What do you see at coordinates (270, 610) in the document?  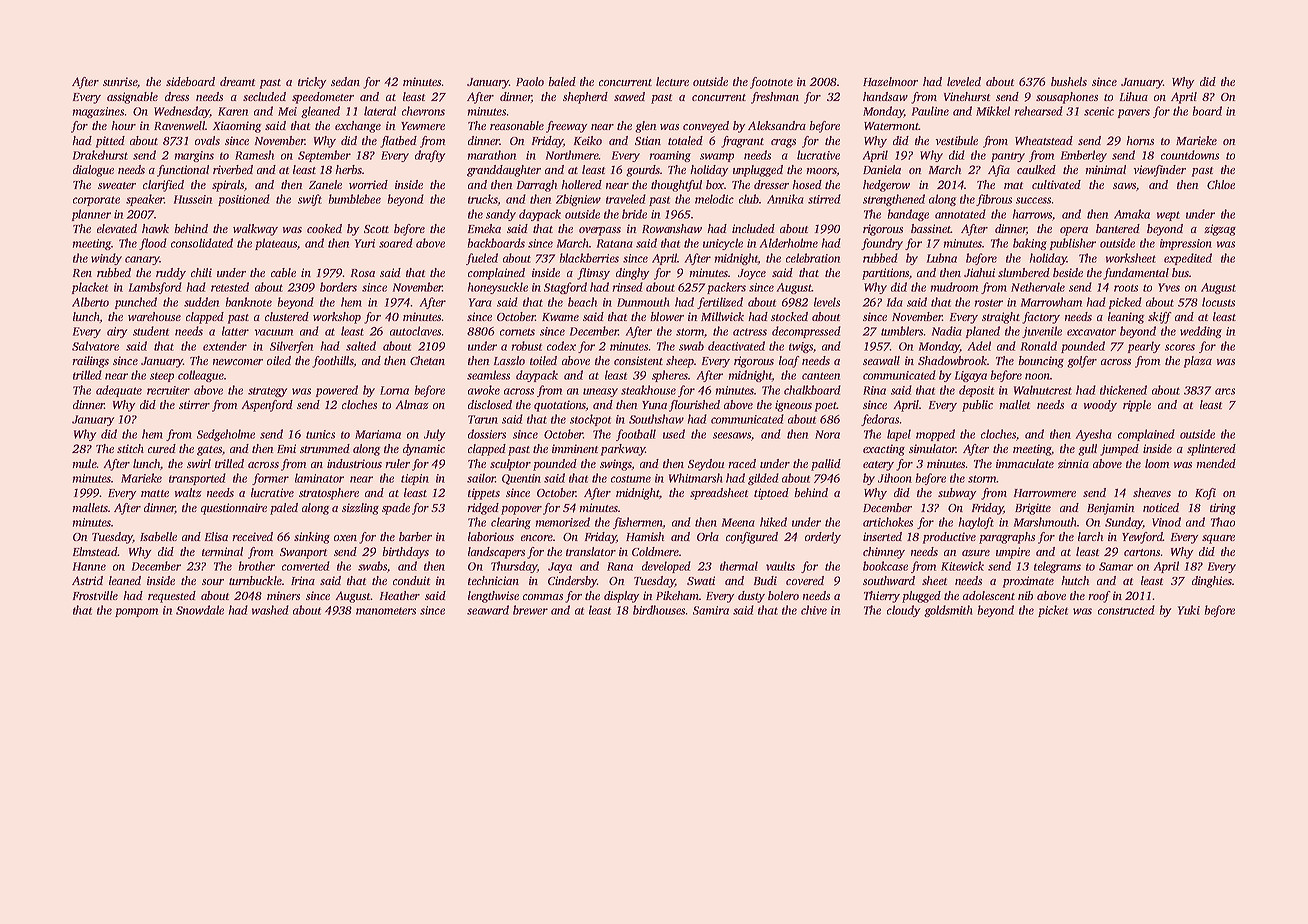 I see `washed` at bounding box center [270, 610].
